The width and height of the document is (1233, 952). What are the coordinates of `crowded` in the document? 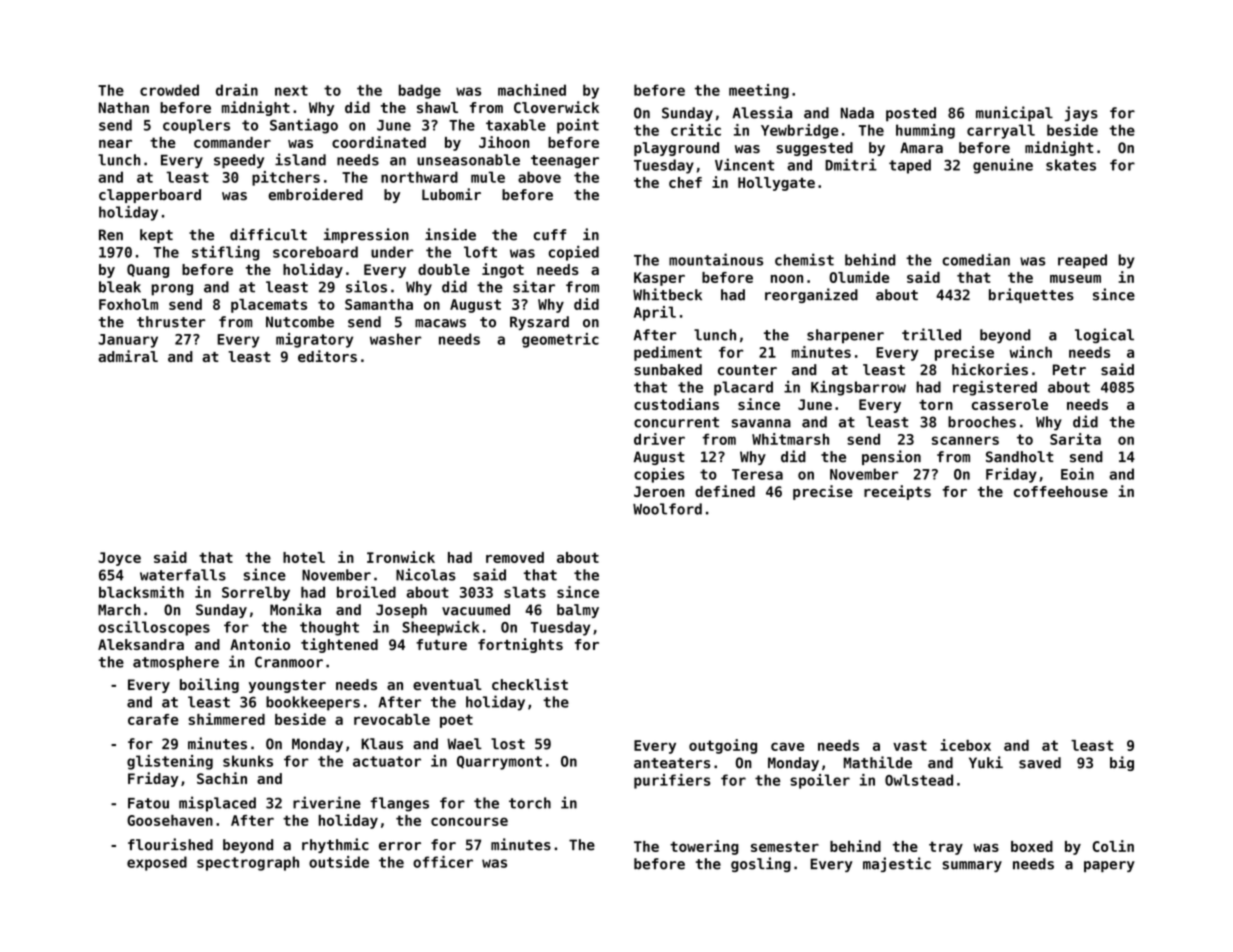 It's located at (169, 90).
